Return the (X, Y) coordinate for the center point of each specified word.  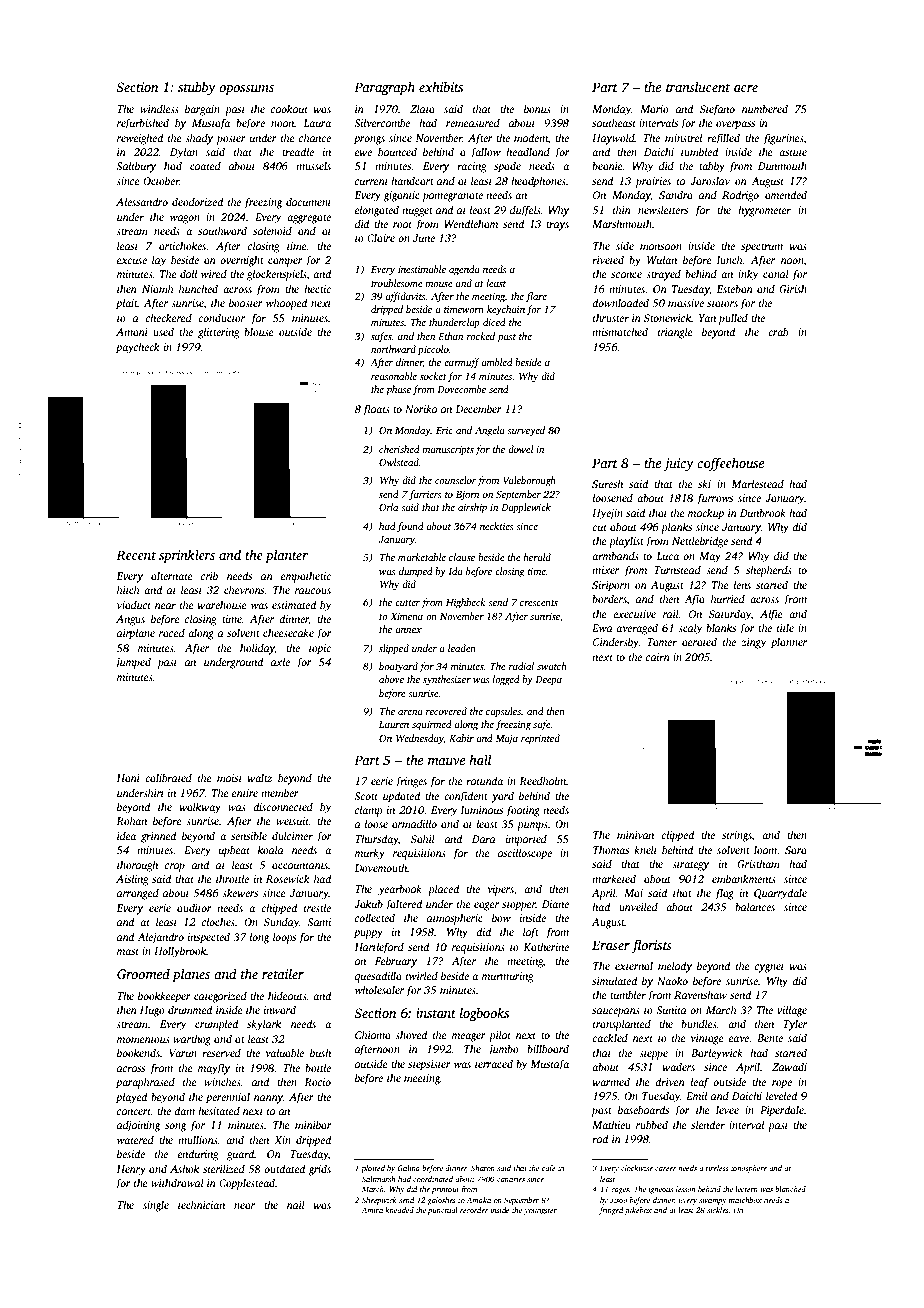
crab (778, 331)
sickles (718, 1210)
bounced (397, 151)
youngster (540, 1211)
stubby (197, 88)
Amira (372, 1210)
